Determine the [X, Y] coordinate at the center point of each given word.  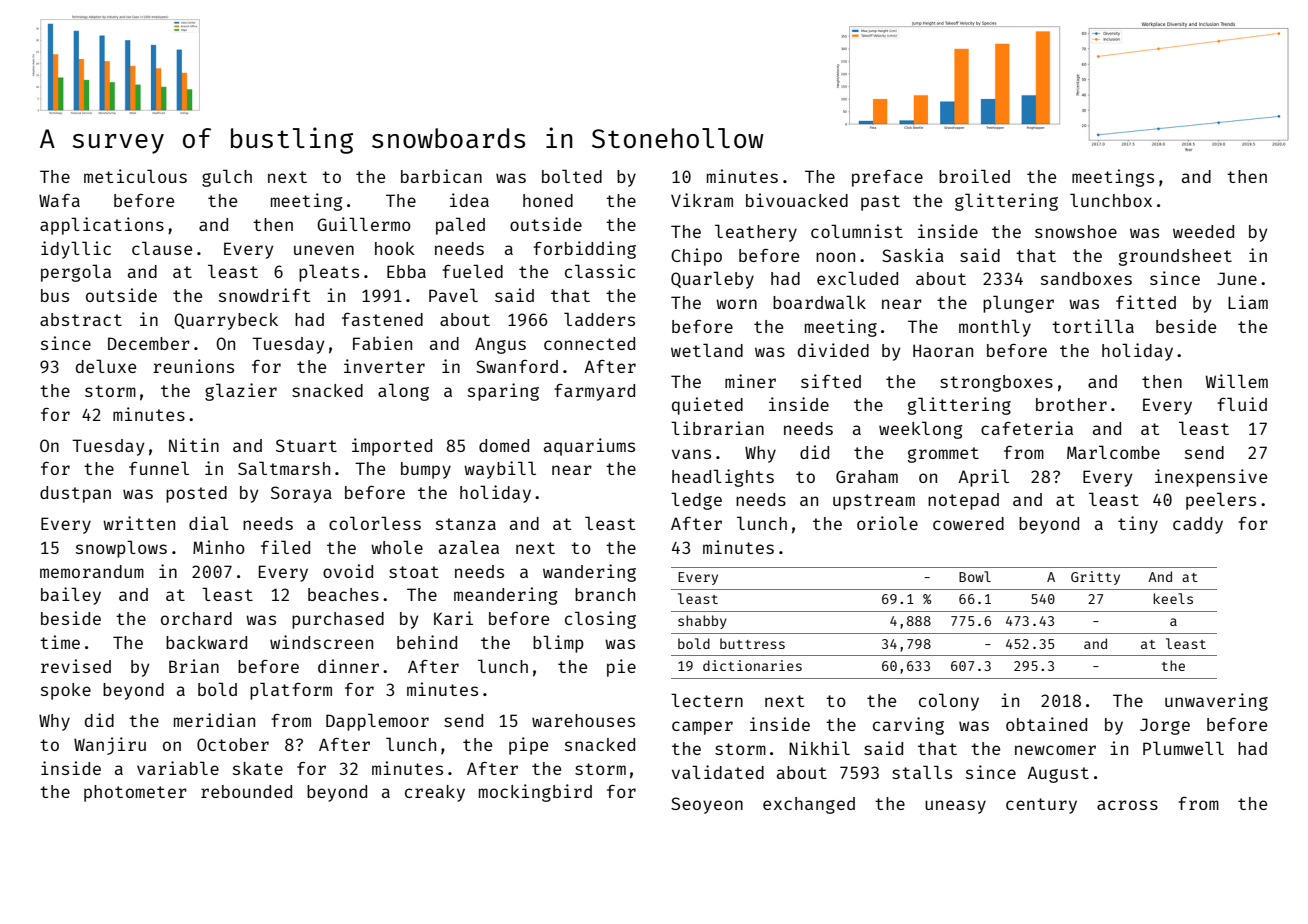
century [1041, 806]
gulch [227, 178]
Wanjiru [110, 746]
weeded [1203, 231]
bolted [572, 176]
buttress [752, 643]
